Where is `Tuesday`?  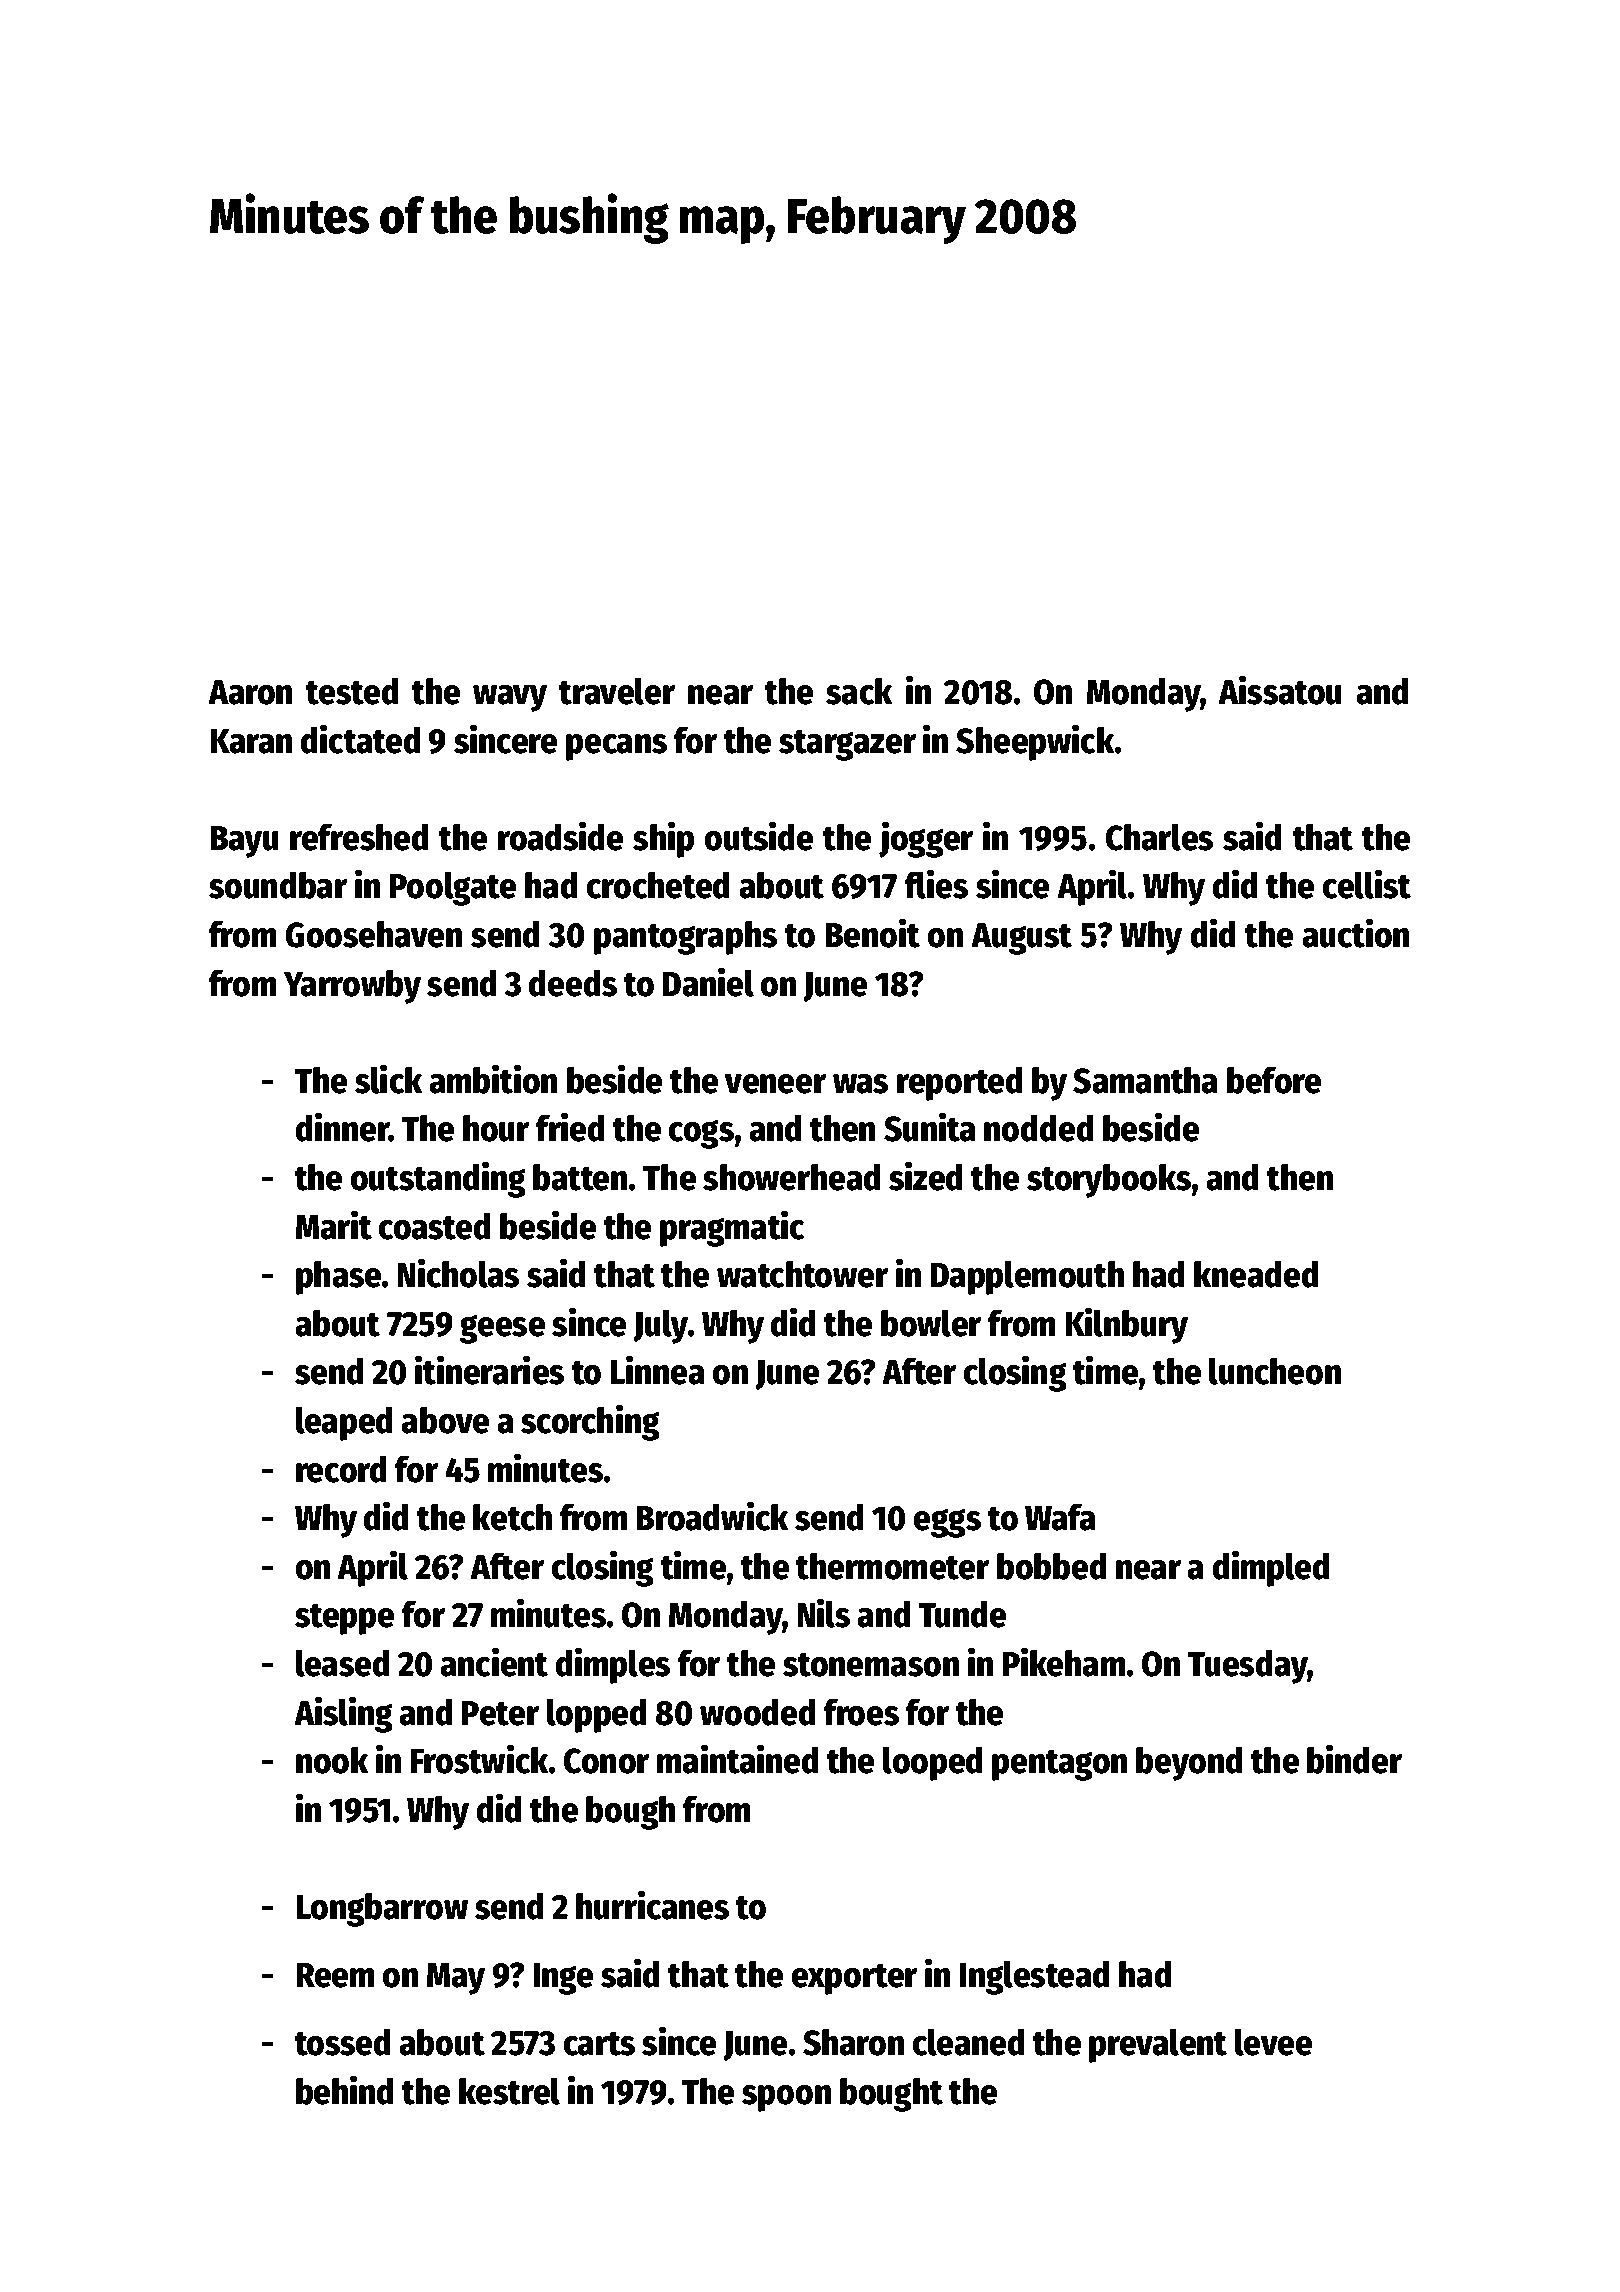 Tuesday is located at coordinates (1248, 1666).
